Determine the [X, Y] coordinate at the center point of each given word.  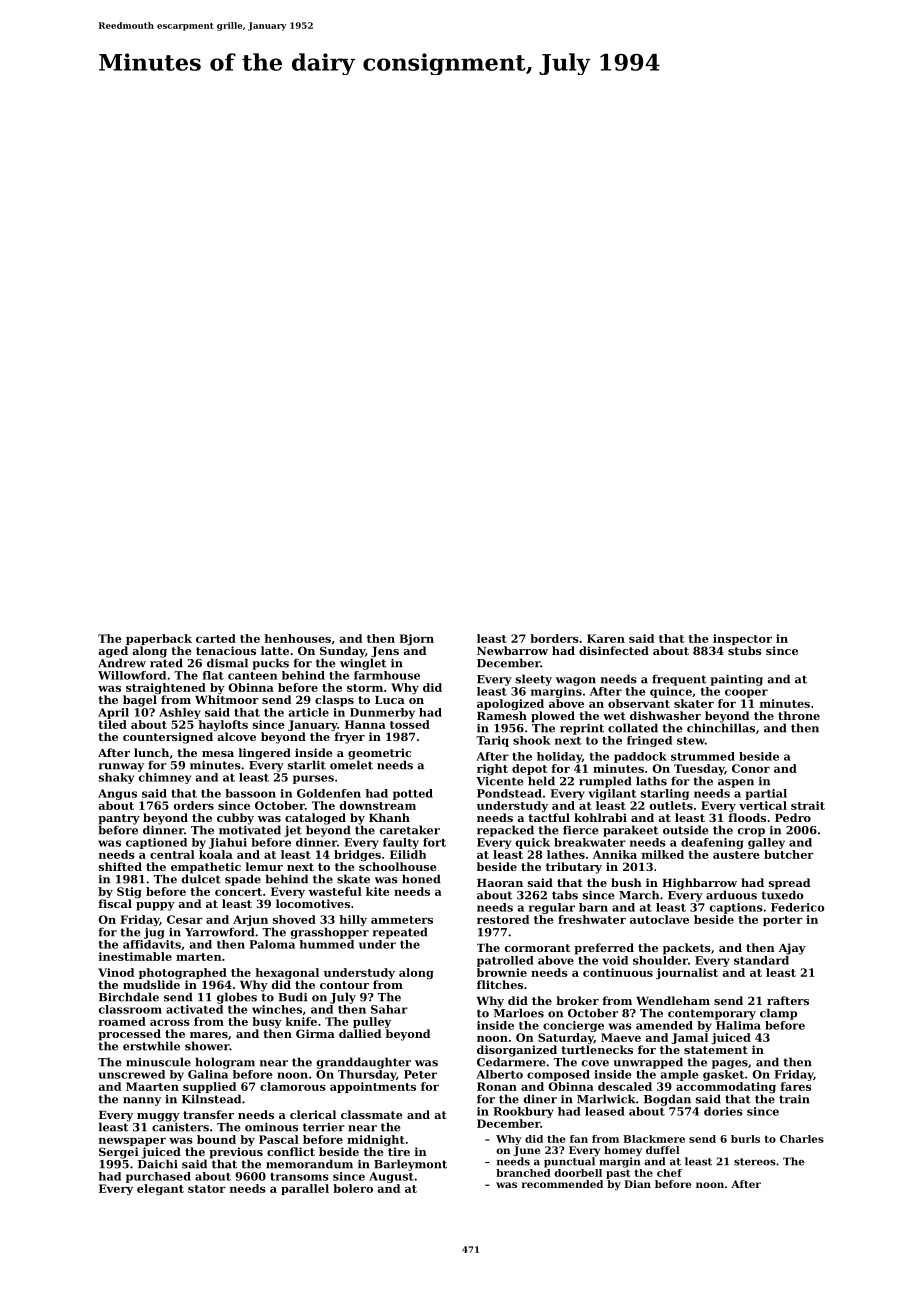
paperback [159, 639]
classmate [372, 1114]
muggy [158, 1117]
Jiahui [228, 843]
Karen [606, 638]
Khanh [389, 817]
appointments [373, 1087]
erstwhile [151, 1046]
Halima [738, 1025]
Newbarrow [512, 650]
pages [730, 1064]
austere [736, 855]
